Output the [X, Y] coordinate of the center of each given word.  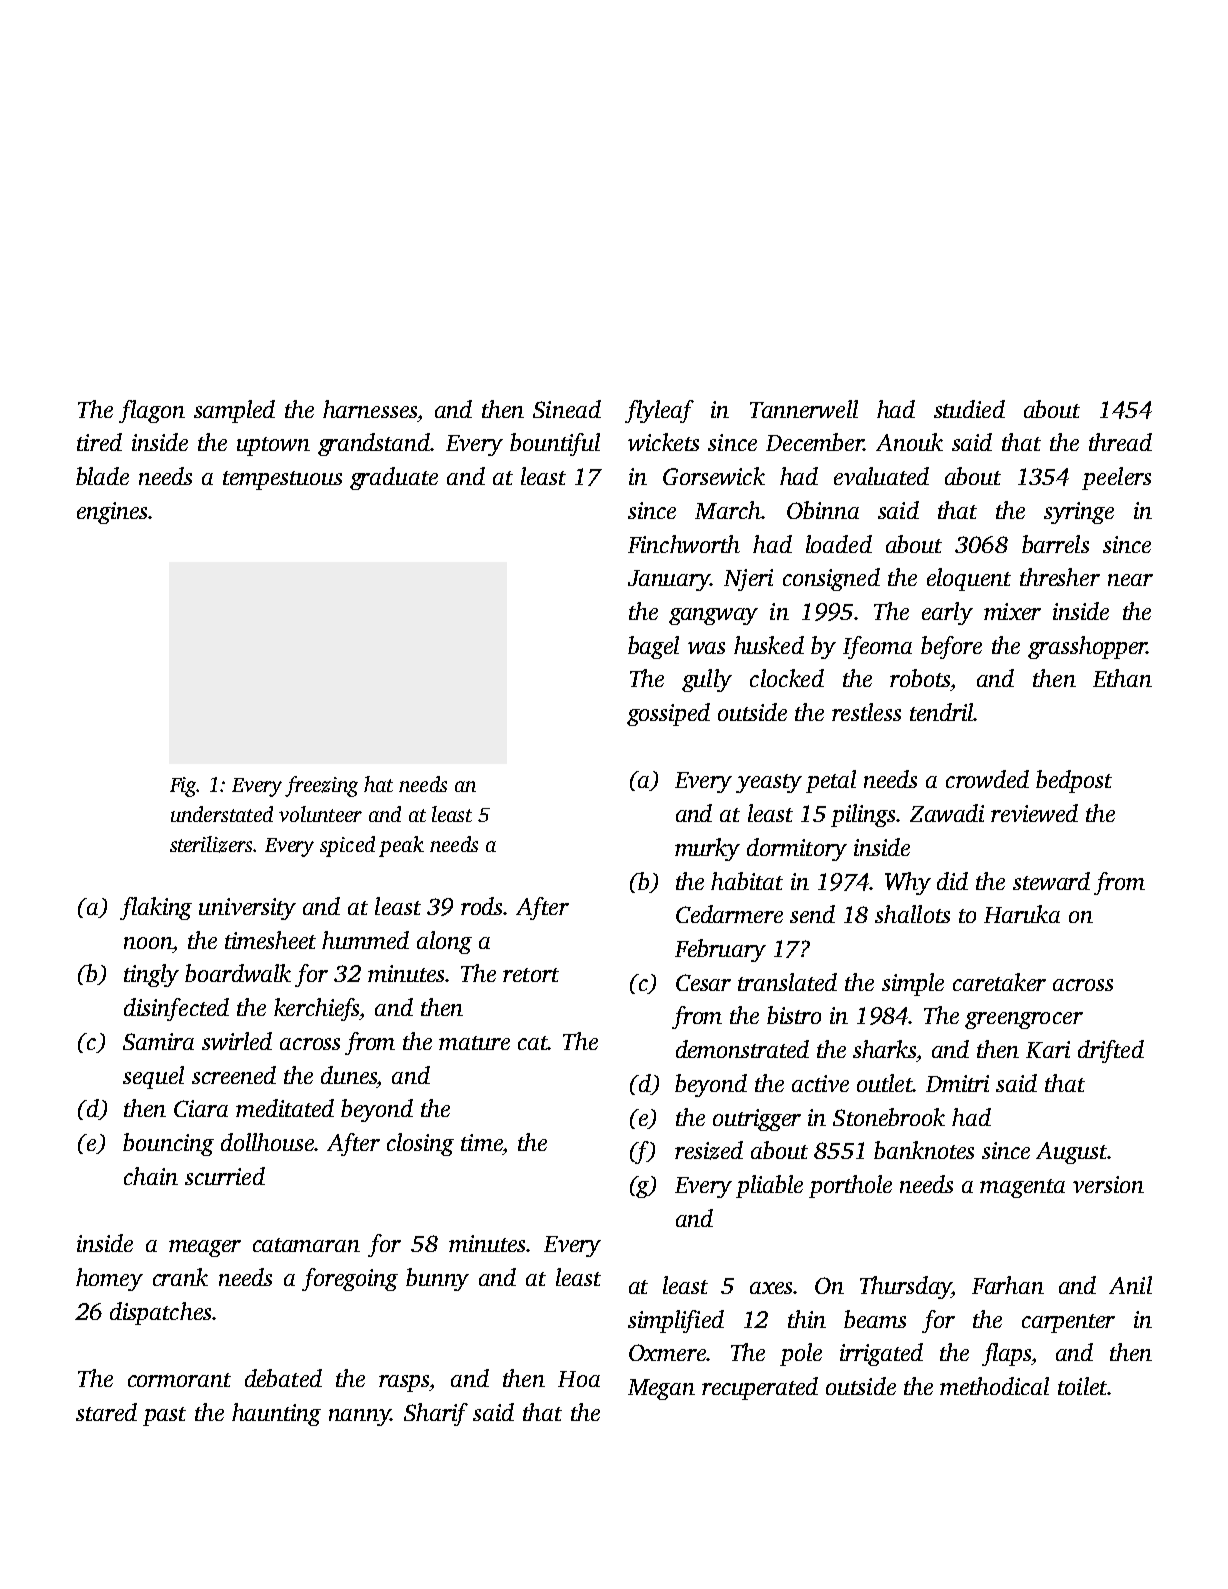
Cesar [703, 982]
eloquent [969, 579]
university [247, 909]
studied [969, 409]
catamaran [306, 1245]
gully [707, 680]
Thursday [906, 1287]
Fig [183, 787]
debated [283, 1378]
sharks [884, 1049]
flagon [152, 411]
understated [222, 814]
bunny [437, 1279]
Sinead [567, 409]
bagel [653, 647]
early [947, 613]
